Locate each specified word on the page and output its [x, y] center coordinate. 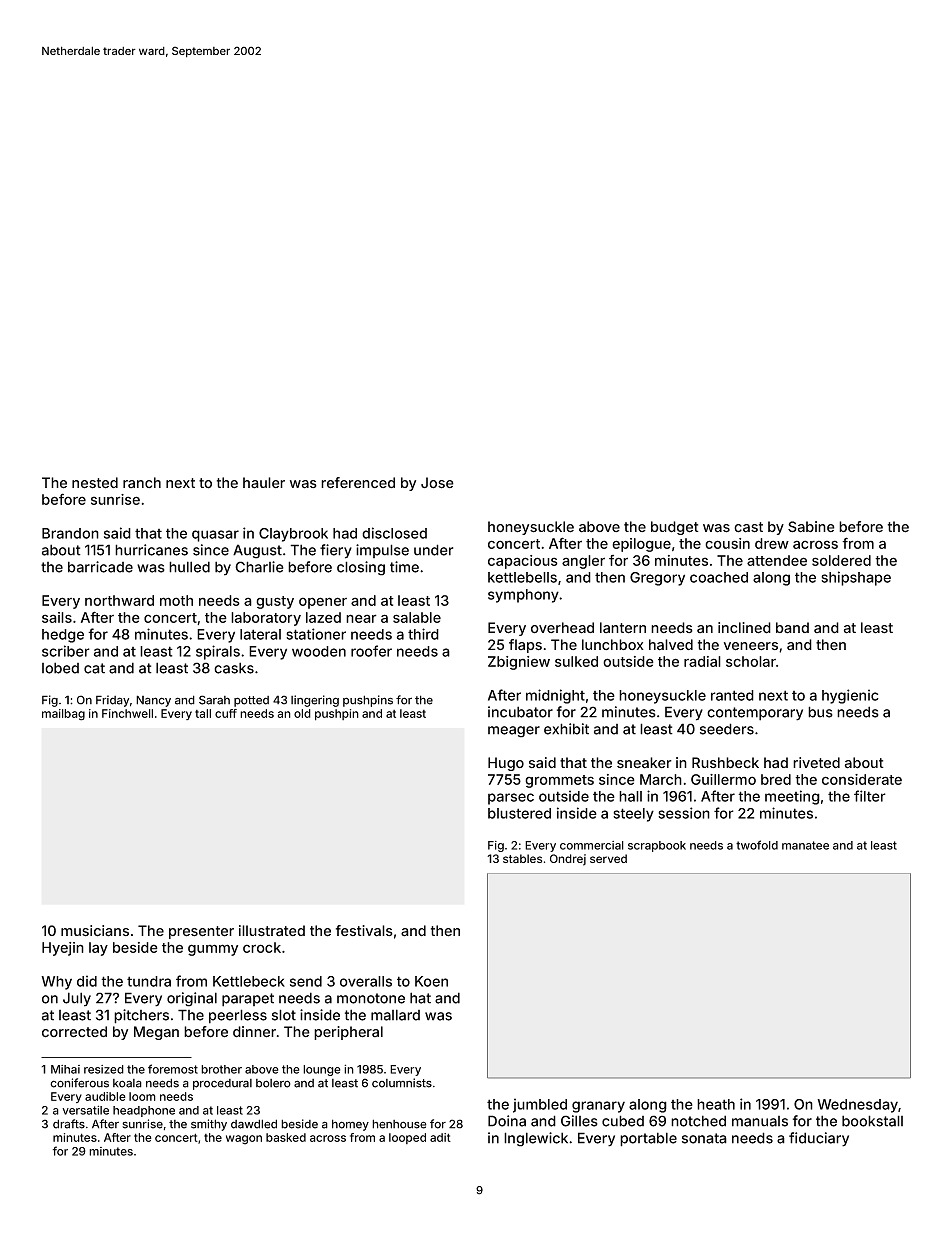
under [433, 550]
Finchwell [127, 713]
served [608, 858]
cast [748, 527]
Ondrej [568, 860]
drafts [69, 1124]
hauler [264, 483]
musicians [95, 931]
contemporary [755, 714]
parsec [511, 799]
